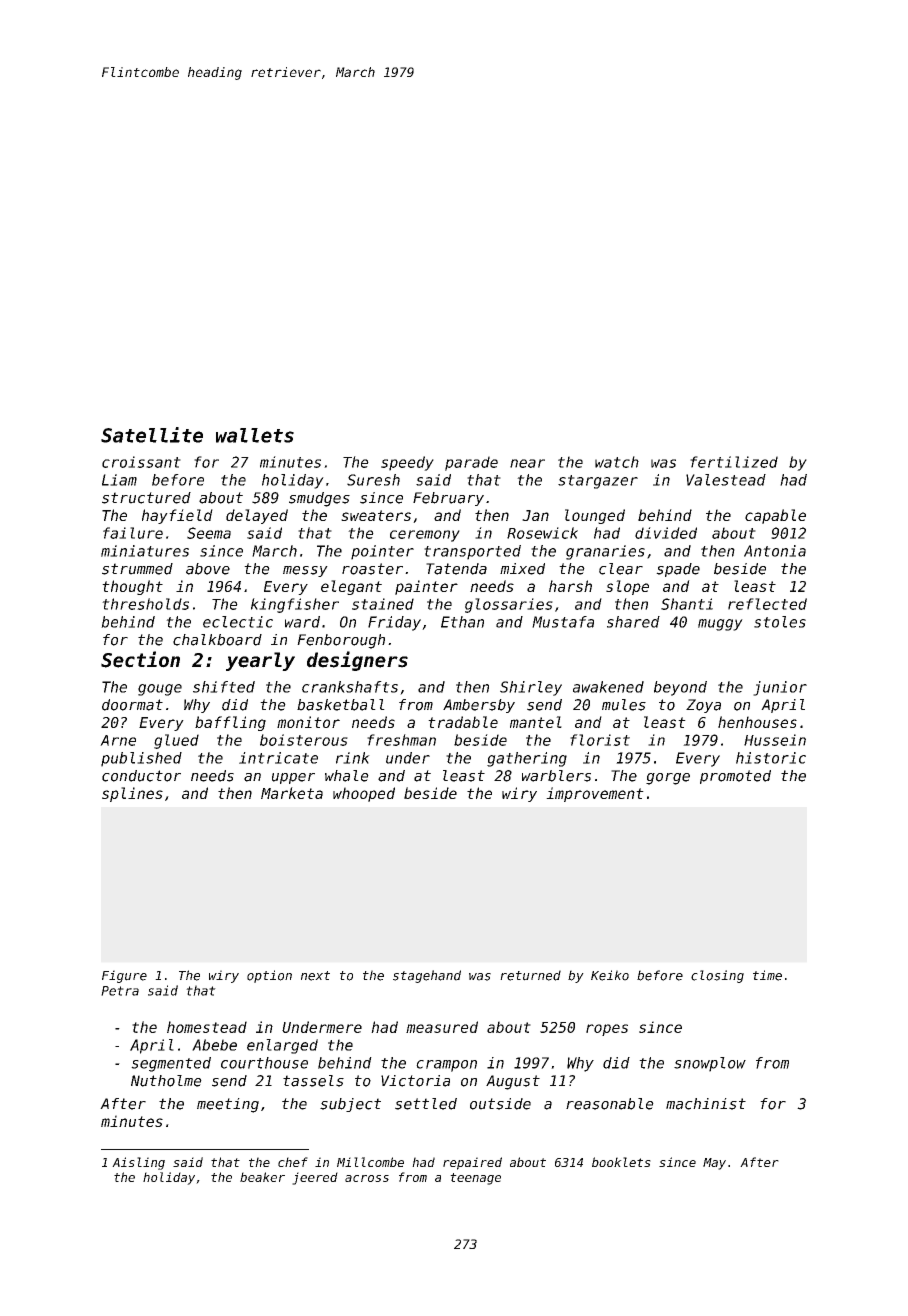 The width and height of the page is (908, 1316). Describe the element at coordinates (118, 740) in the page. I see `Arne` at that location.
